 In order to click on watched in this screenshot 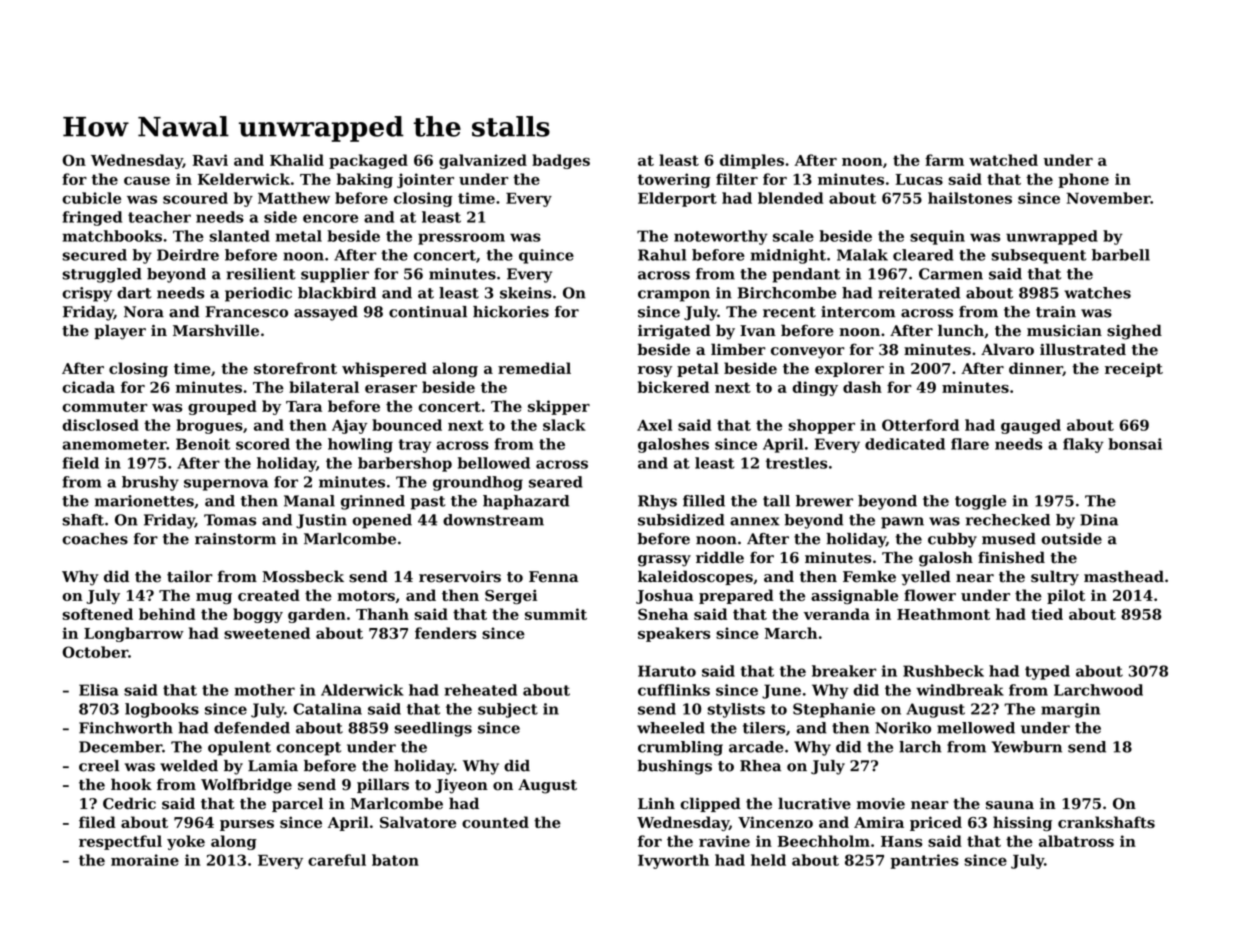, I will do `click(1003, 160)`.
